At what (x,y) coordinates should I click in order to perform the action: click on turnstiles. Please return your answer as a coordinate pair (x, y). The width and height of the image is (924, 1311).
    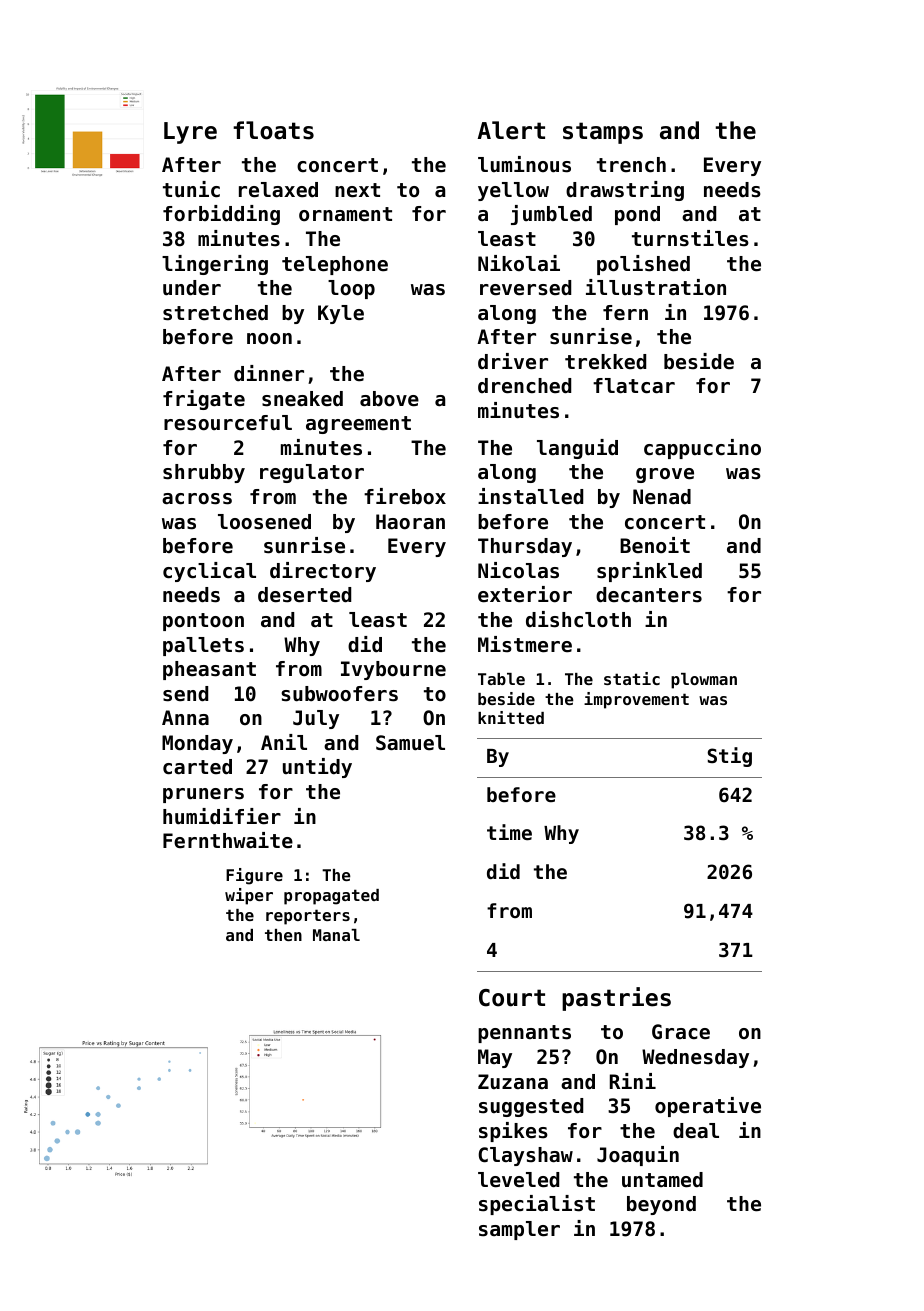
    Looking at the image, I should click on (690, 238).
